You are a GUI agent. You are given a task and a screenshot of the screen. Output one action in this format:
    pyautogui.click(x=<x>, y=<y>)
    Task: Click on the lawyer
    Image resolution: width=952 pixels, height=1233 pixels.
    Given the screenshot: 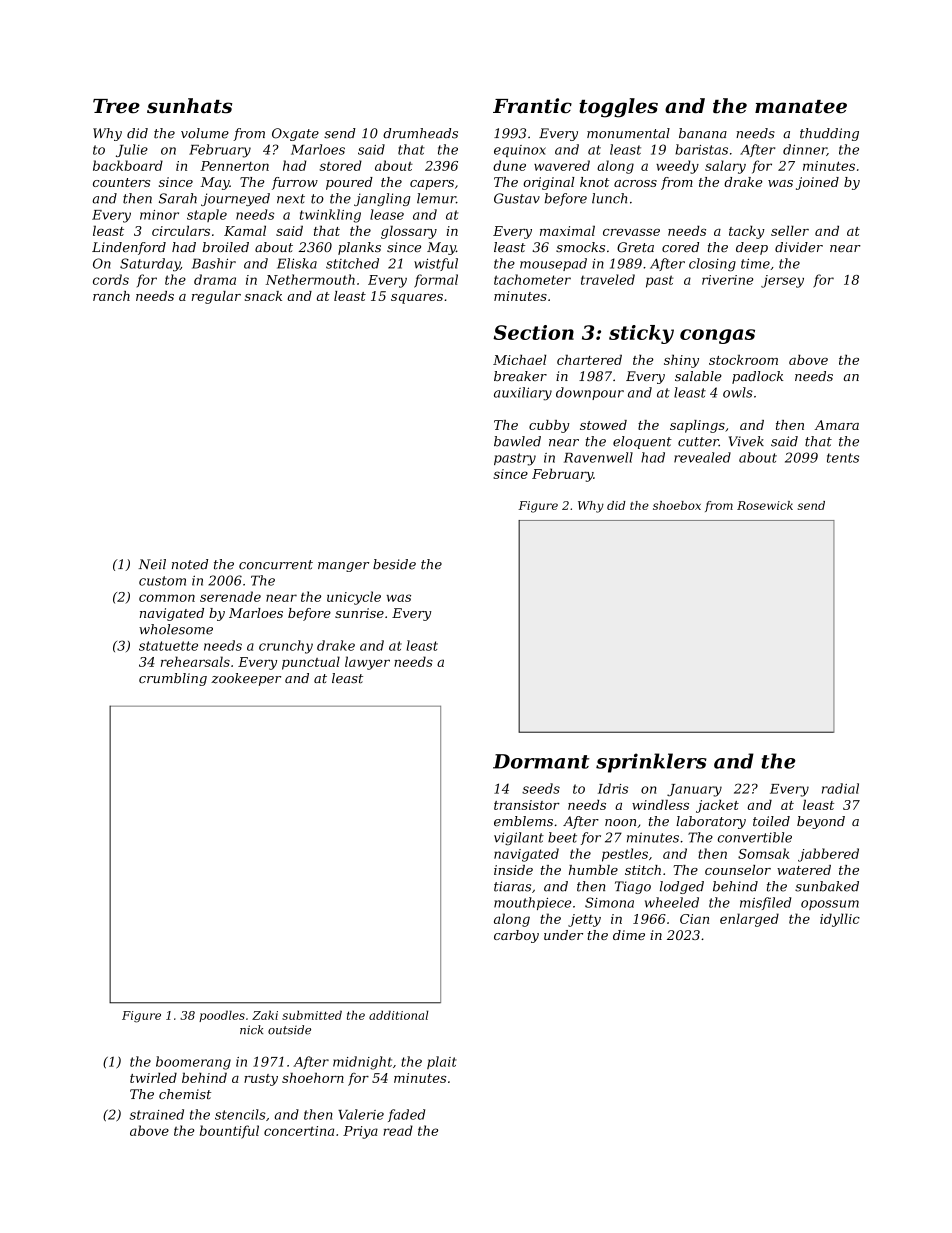 What is the action you would take?
    pyautogui.click(x=367, y=663)
